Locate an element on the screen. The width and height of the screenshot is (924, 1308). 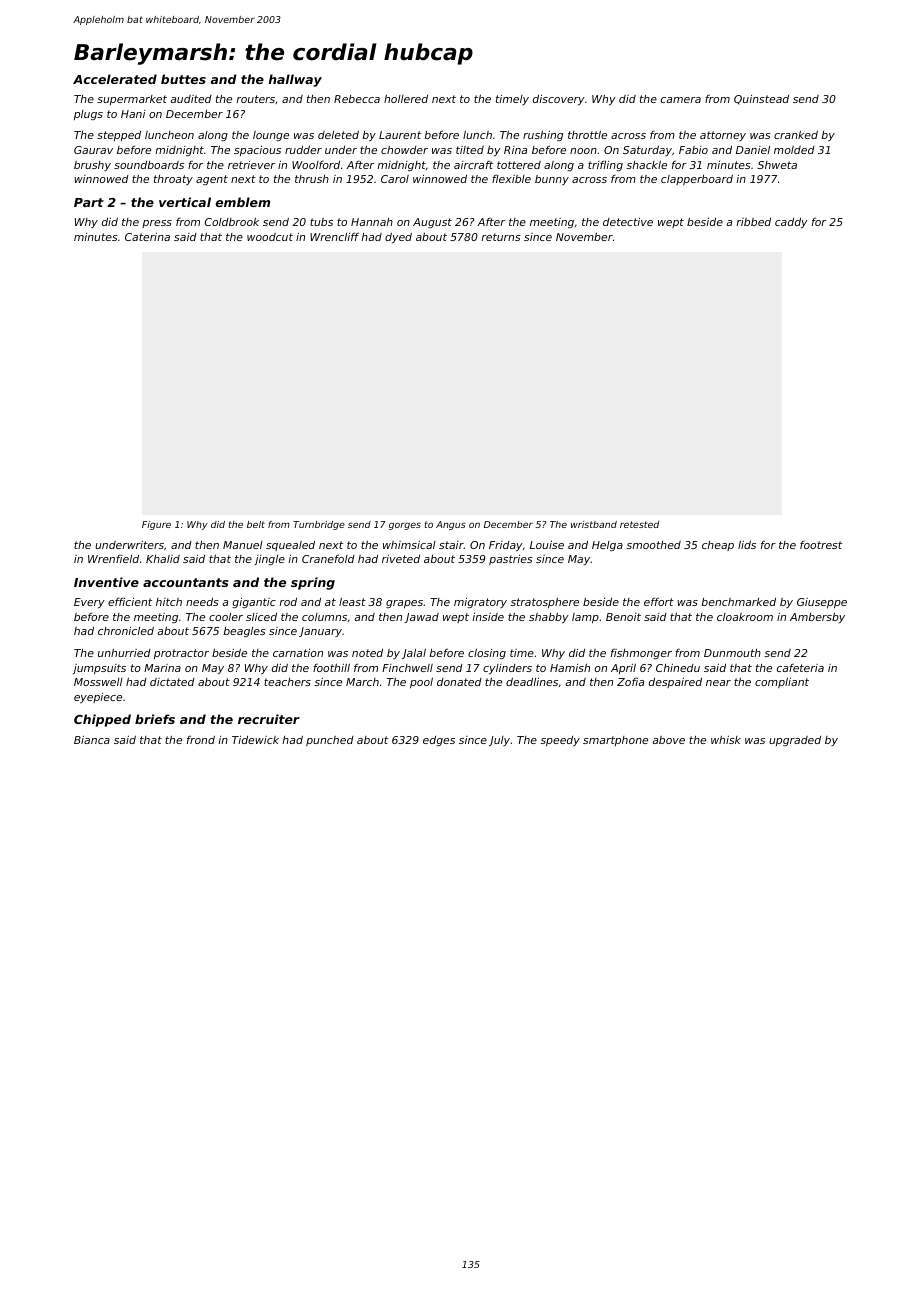
returns is located at coordinates (501, 237).
